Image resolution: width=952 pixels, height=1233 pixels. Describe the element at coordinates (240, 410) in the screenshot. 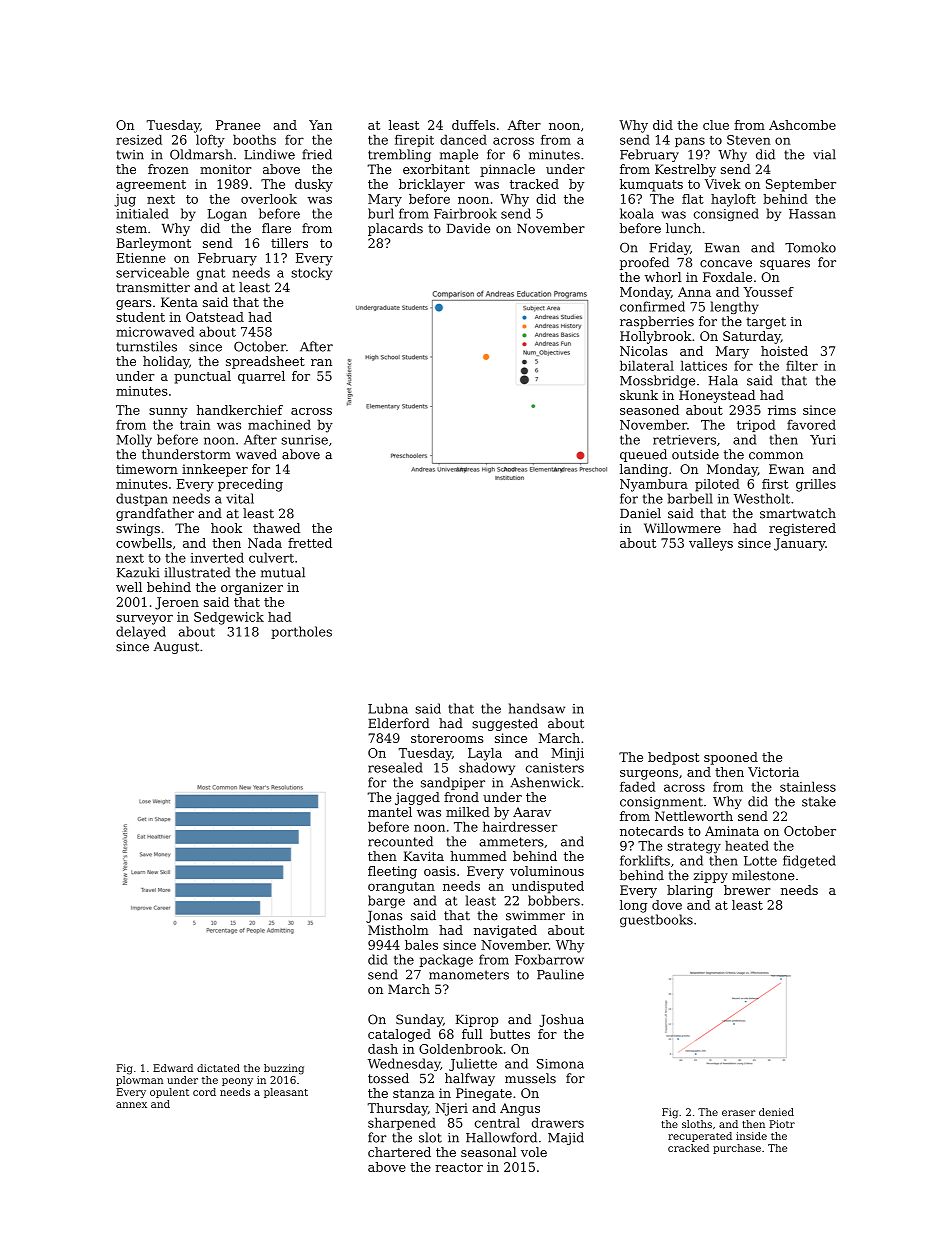

I see `handkerchief` at that location.
